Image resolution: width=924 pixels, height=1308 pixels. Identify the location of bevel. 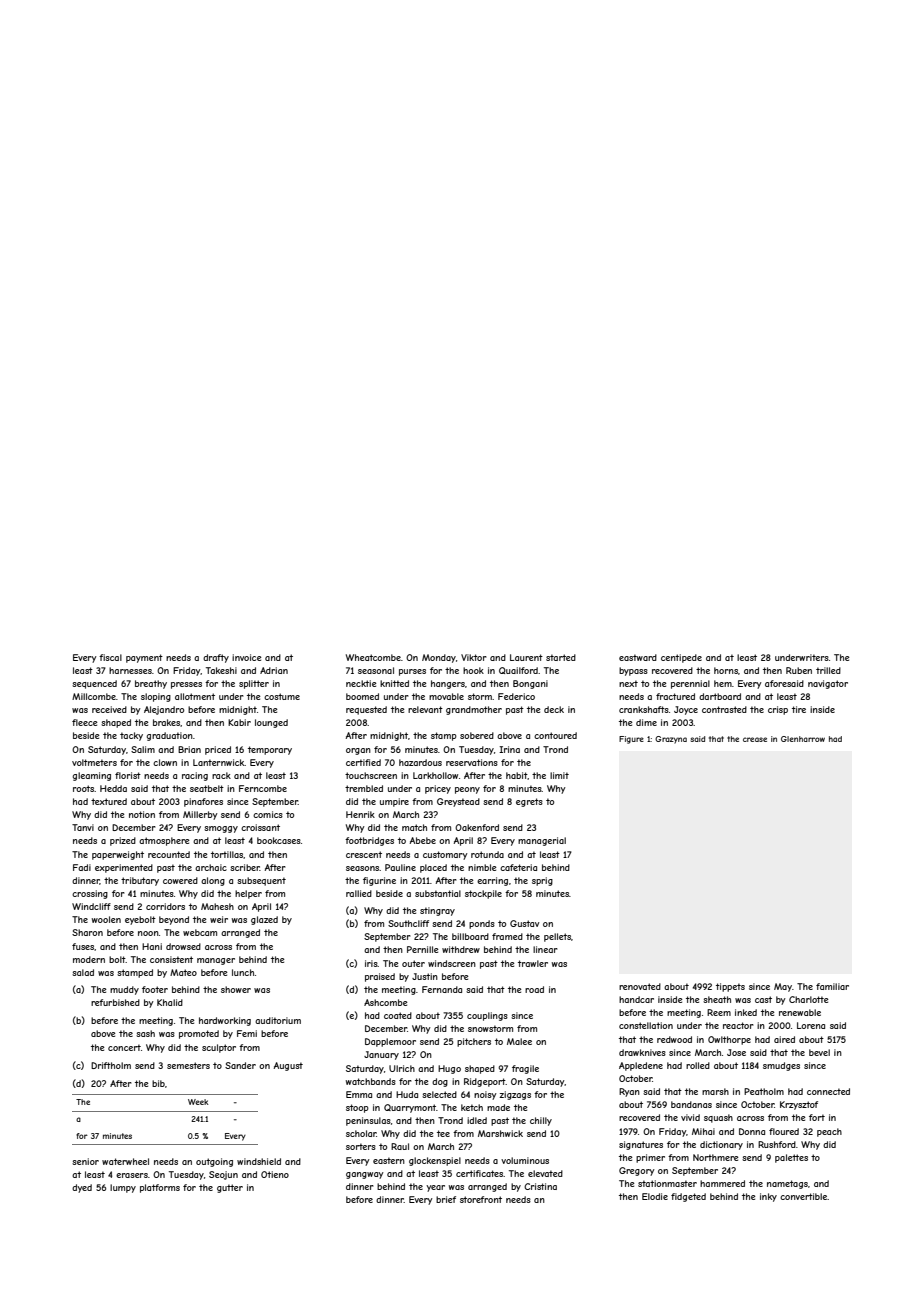
(819, 1052).
